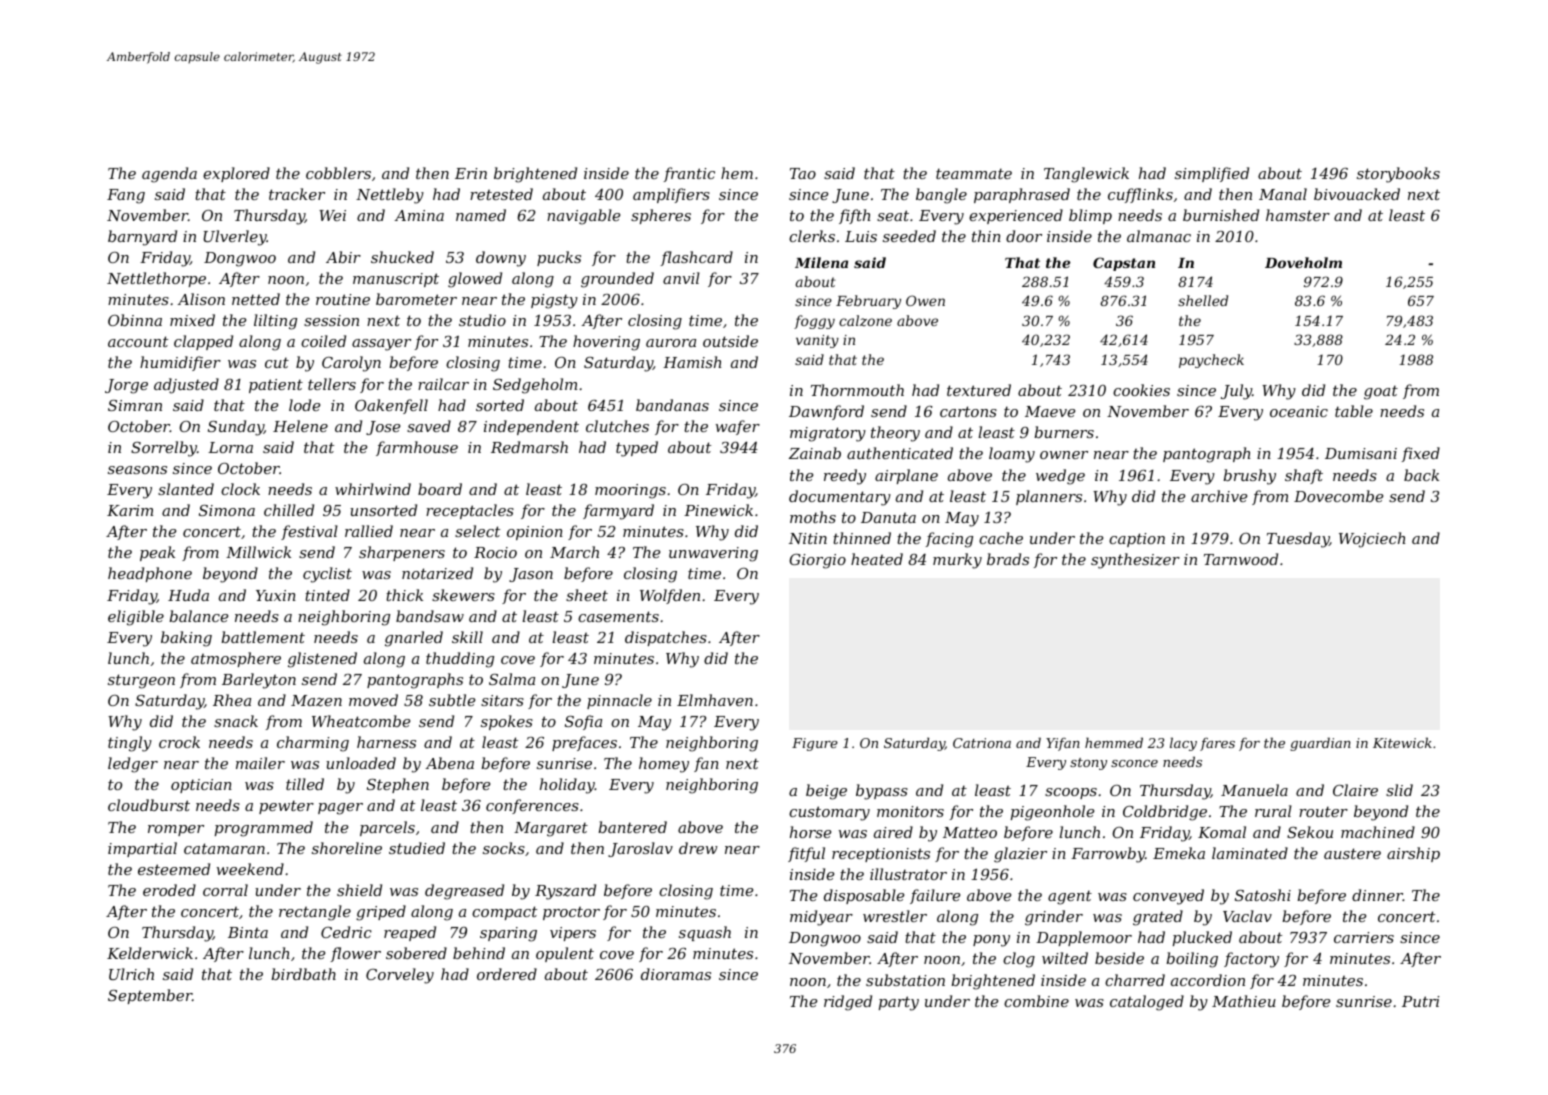  I want to click on almanac, so click(1159, 236).
